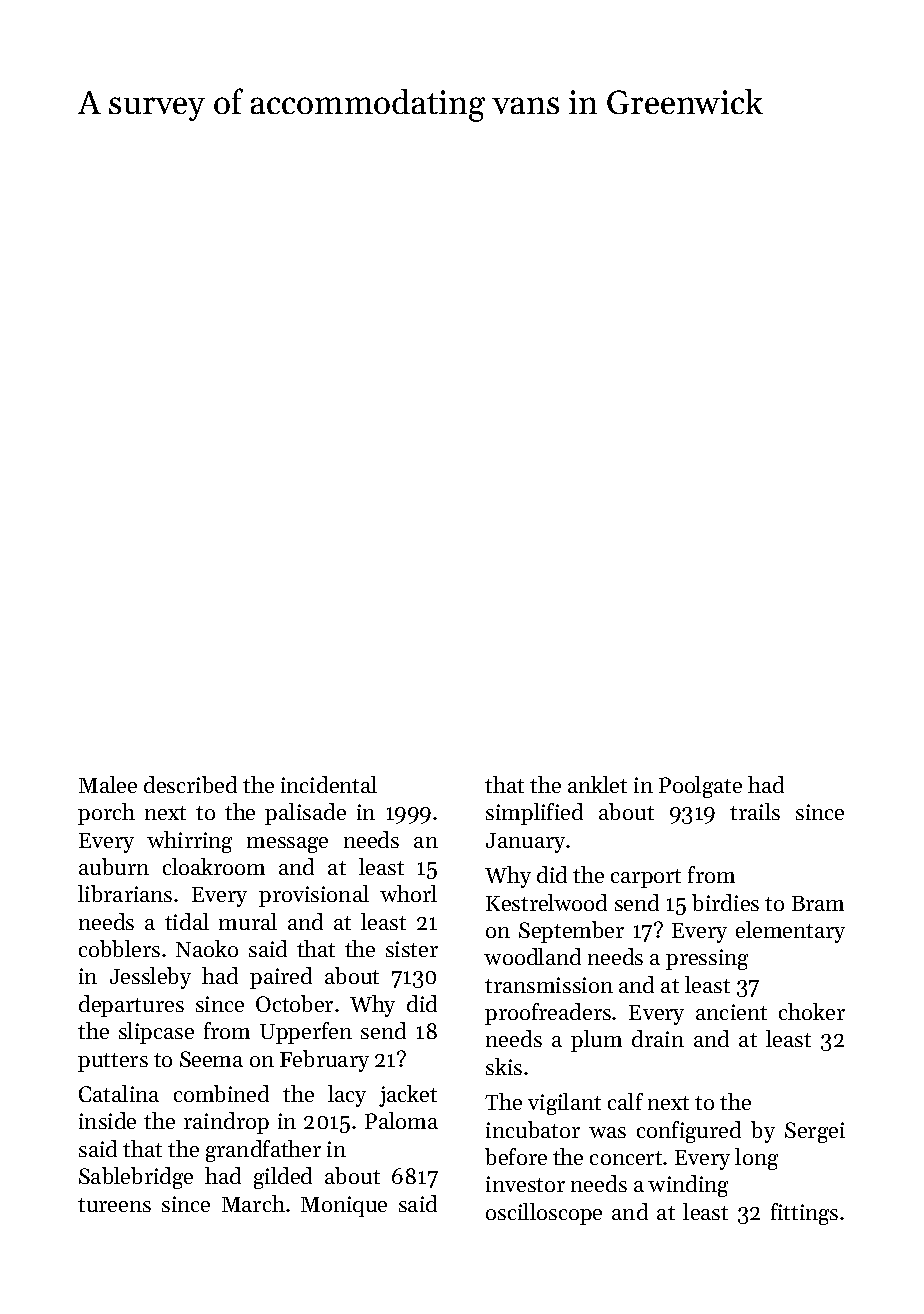  I want to click on raindrop, so click(226, 1123).
